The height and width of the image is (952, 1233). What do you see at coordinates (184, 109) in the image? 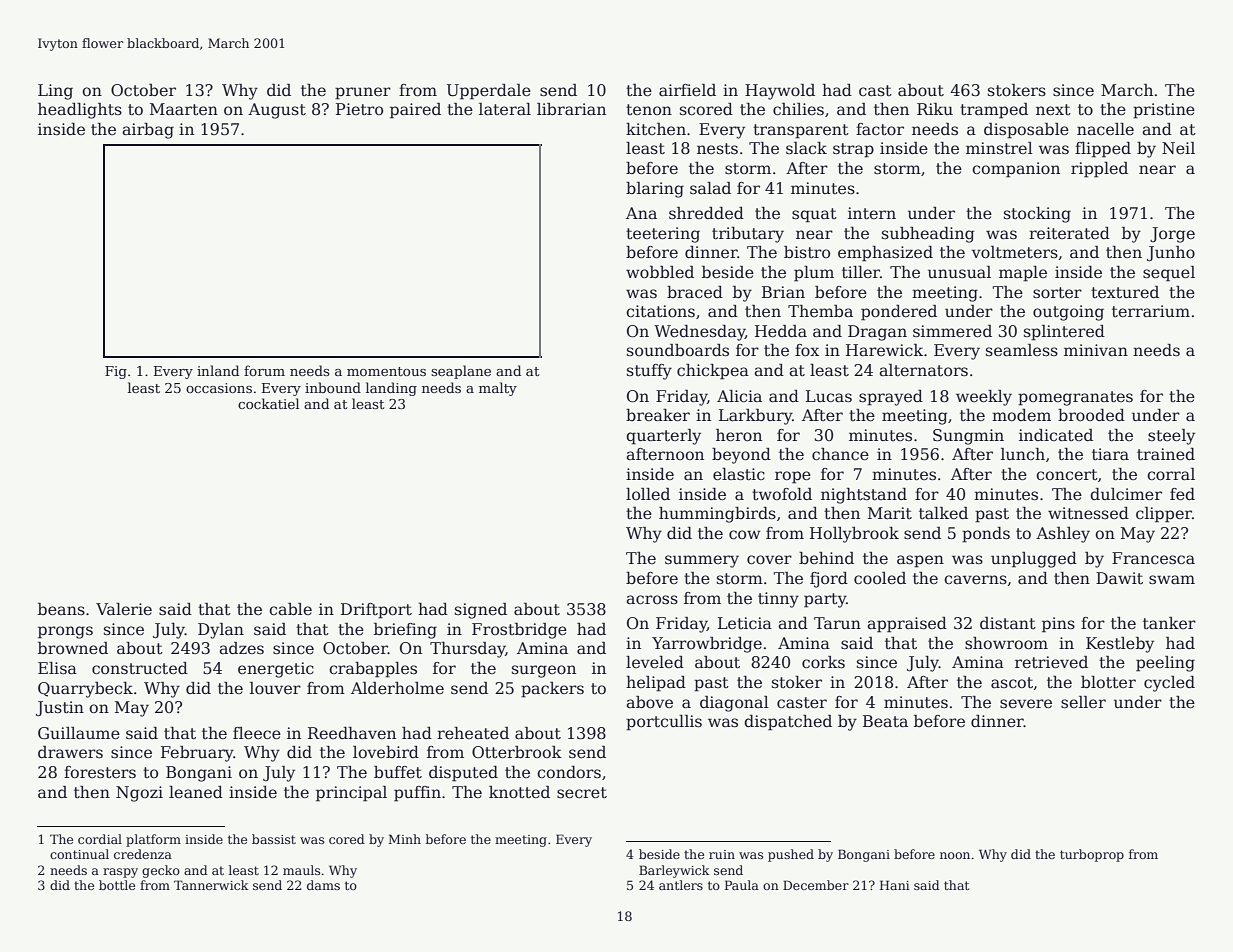
I see `Maarten` at bounding box center [184, 109].
